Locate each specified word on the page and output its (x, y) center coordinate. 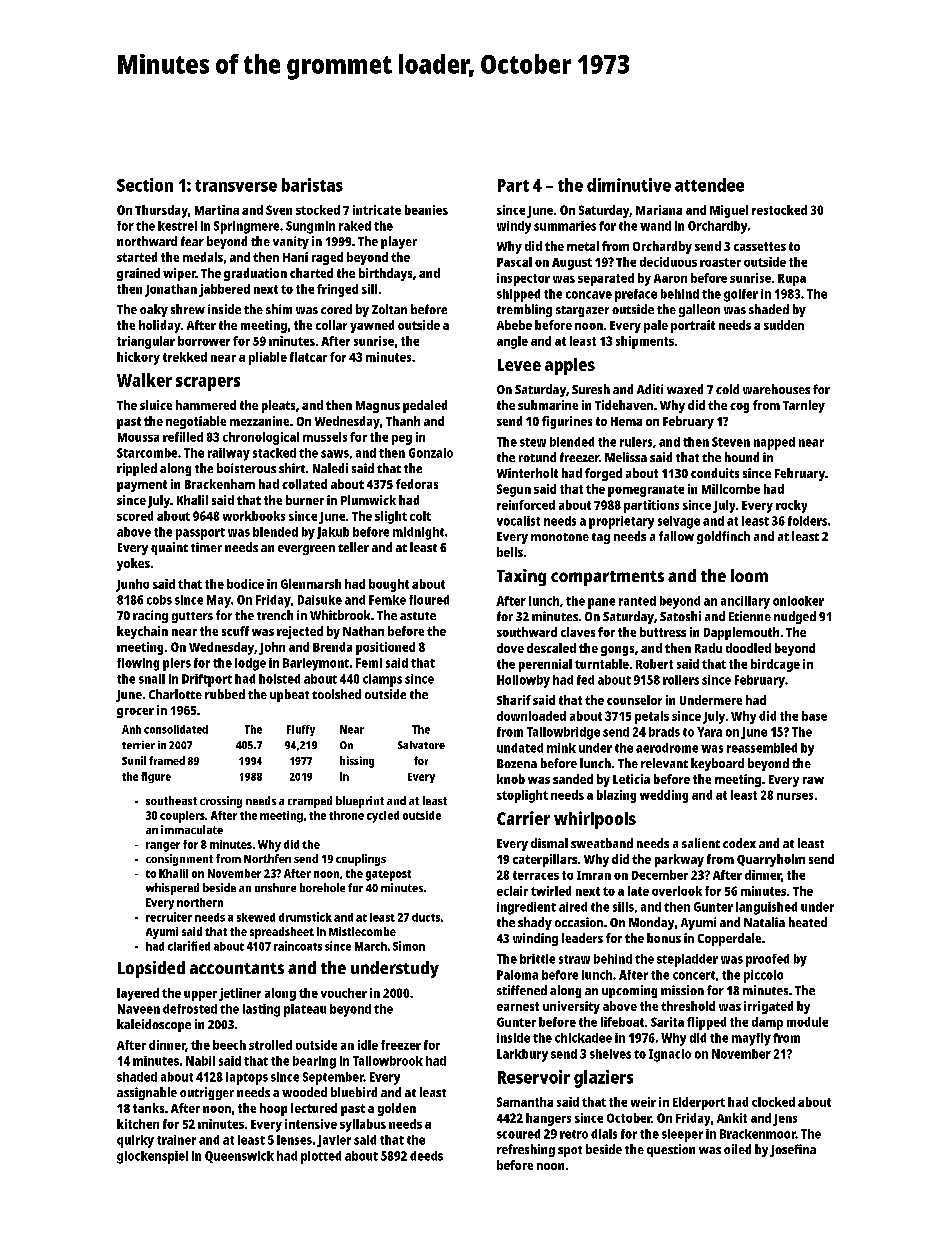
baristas (312, 185)
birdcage (775, 665)
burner (305, 500)
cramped (310, 802)
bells (510, 552)
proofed (767, 960)
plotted (321, 1157)
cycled (383, 817)
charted (311, 273)
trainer (176, 1140)
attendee (709, 185)
